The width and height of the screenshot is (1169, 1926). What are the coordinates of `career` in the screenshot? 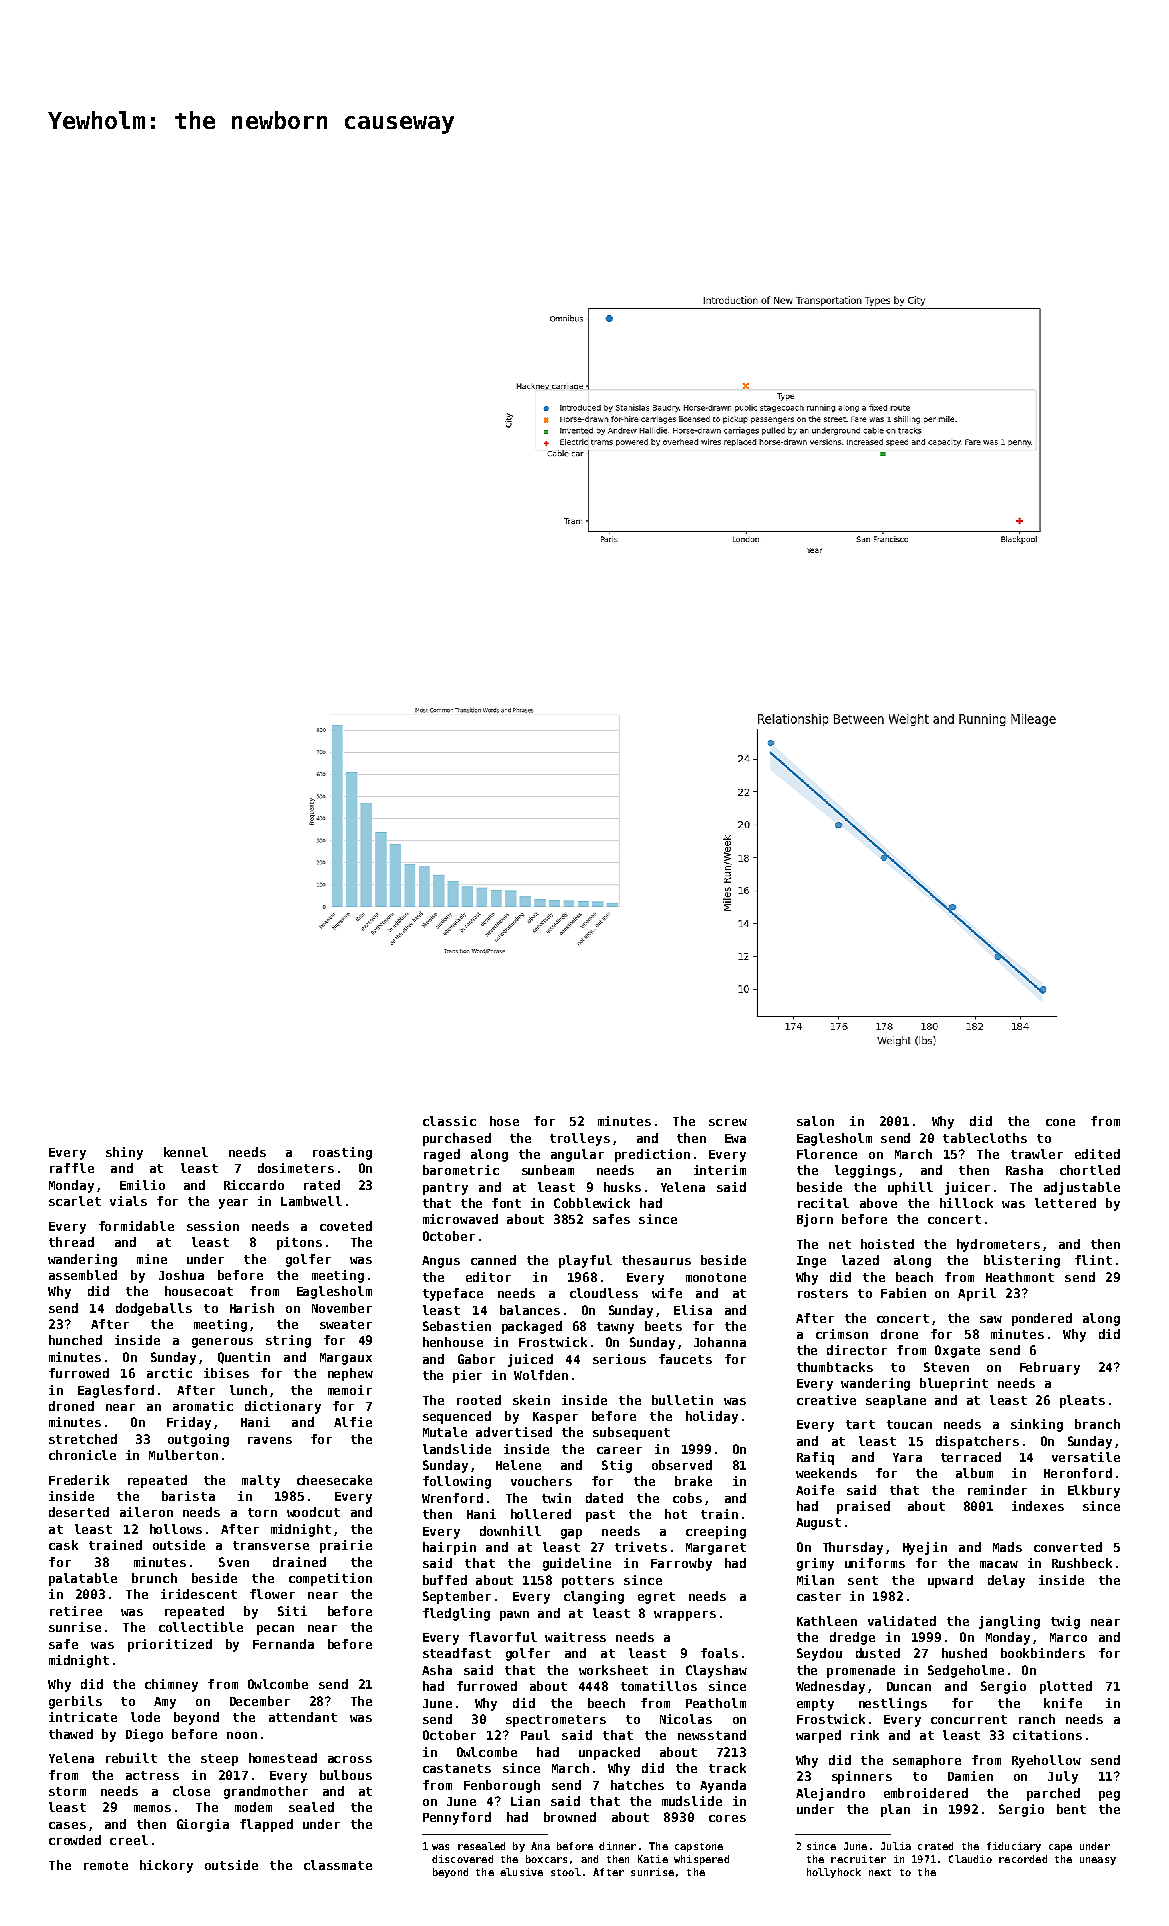 It's located at (619, 1450).
